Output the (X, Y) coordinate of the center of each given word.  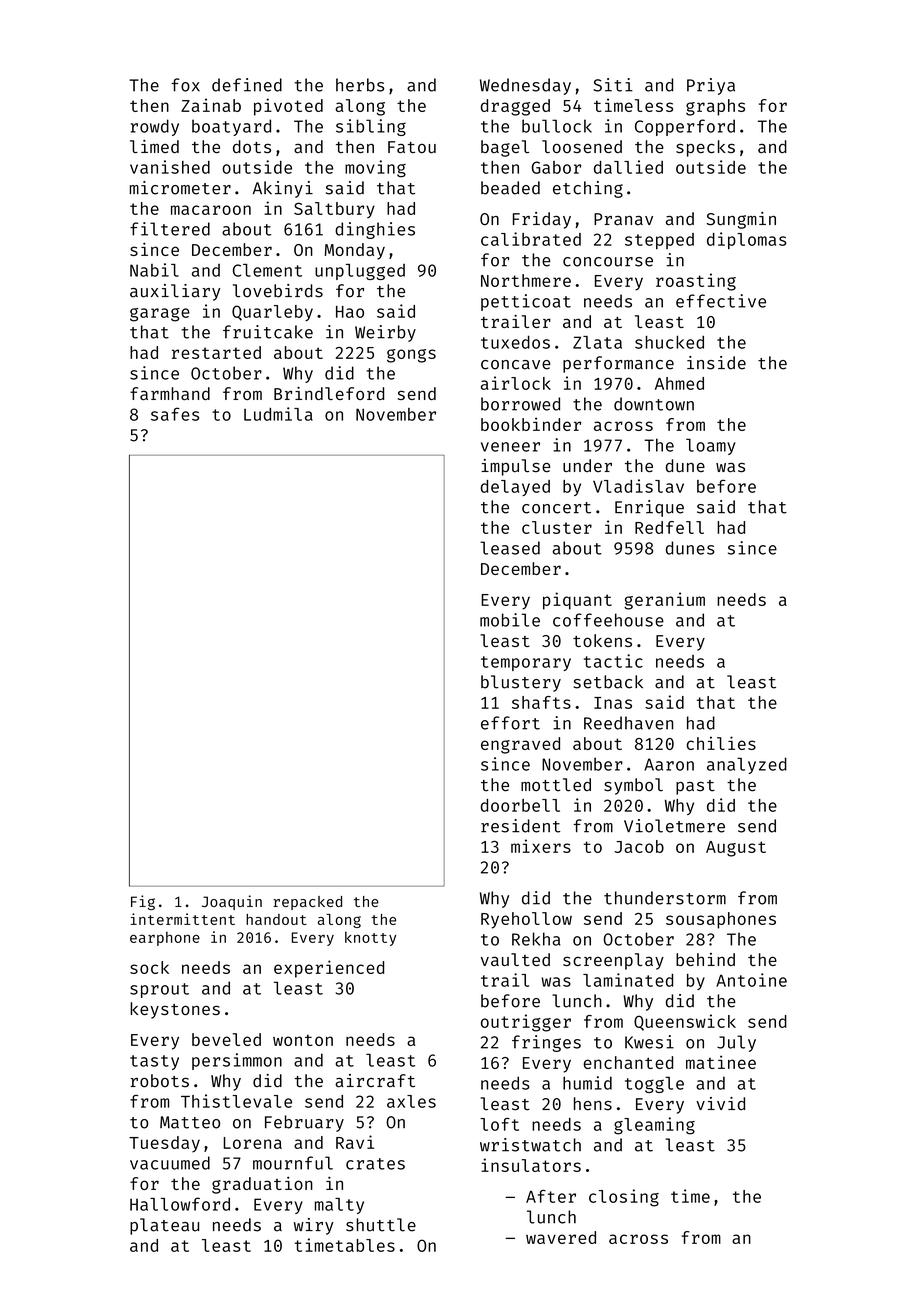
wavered (561, 1237)
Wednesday (525, 86)
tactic (613, 661)
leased (510, 548)
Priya (711, 86)
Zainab (211, 105)
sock (149, 967)
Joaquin (232, 902)
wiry (314, 1226)
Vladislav (638, 486)
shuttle (381, 1225)
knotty (370, 939)
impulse (515, 467)
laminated (628, 980)
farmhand (170, 393)
